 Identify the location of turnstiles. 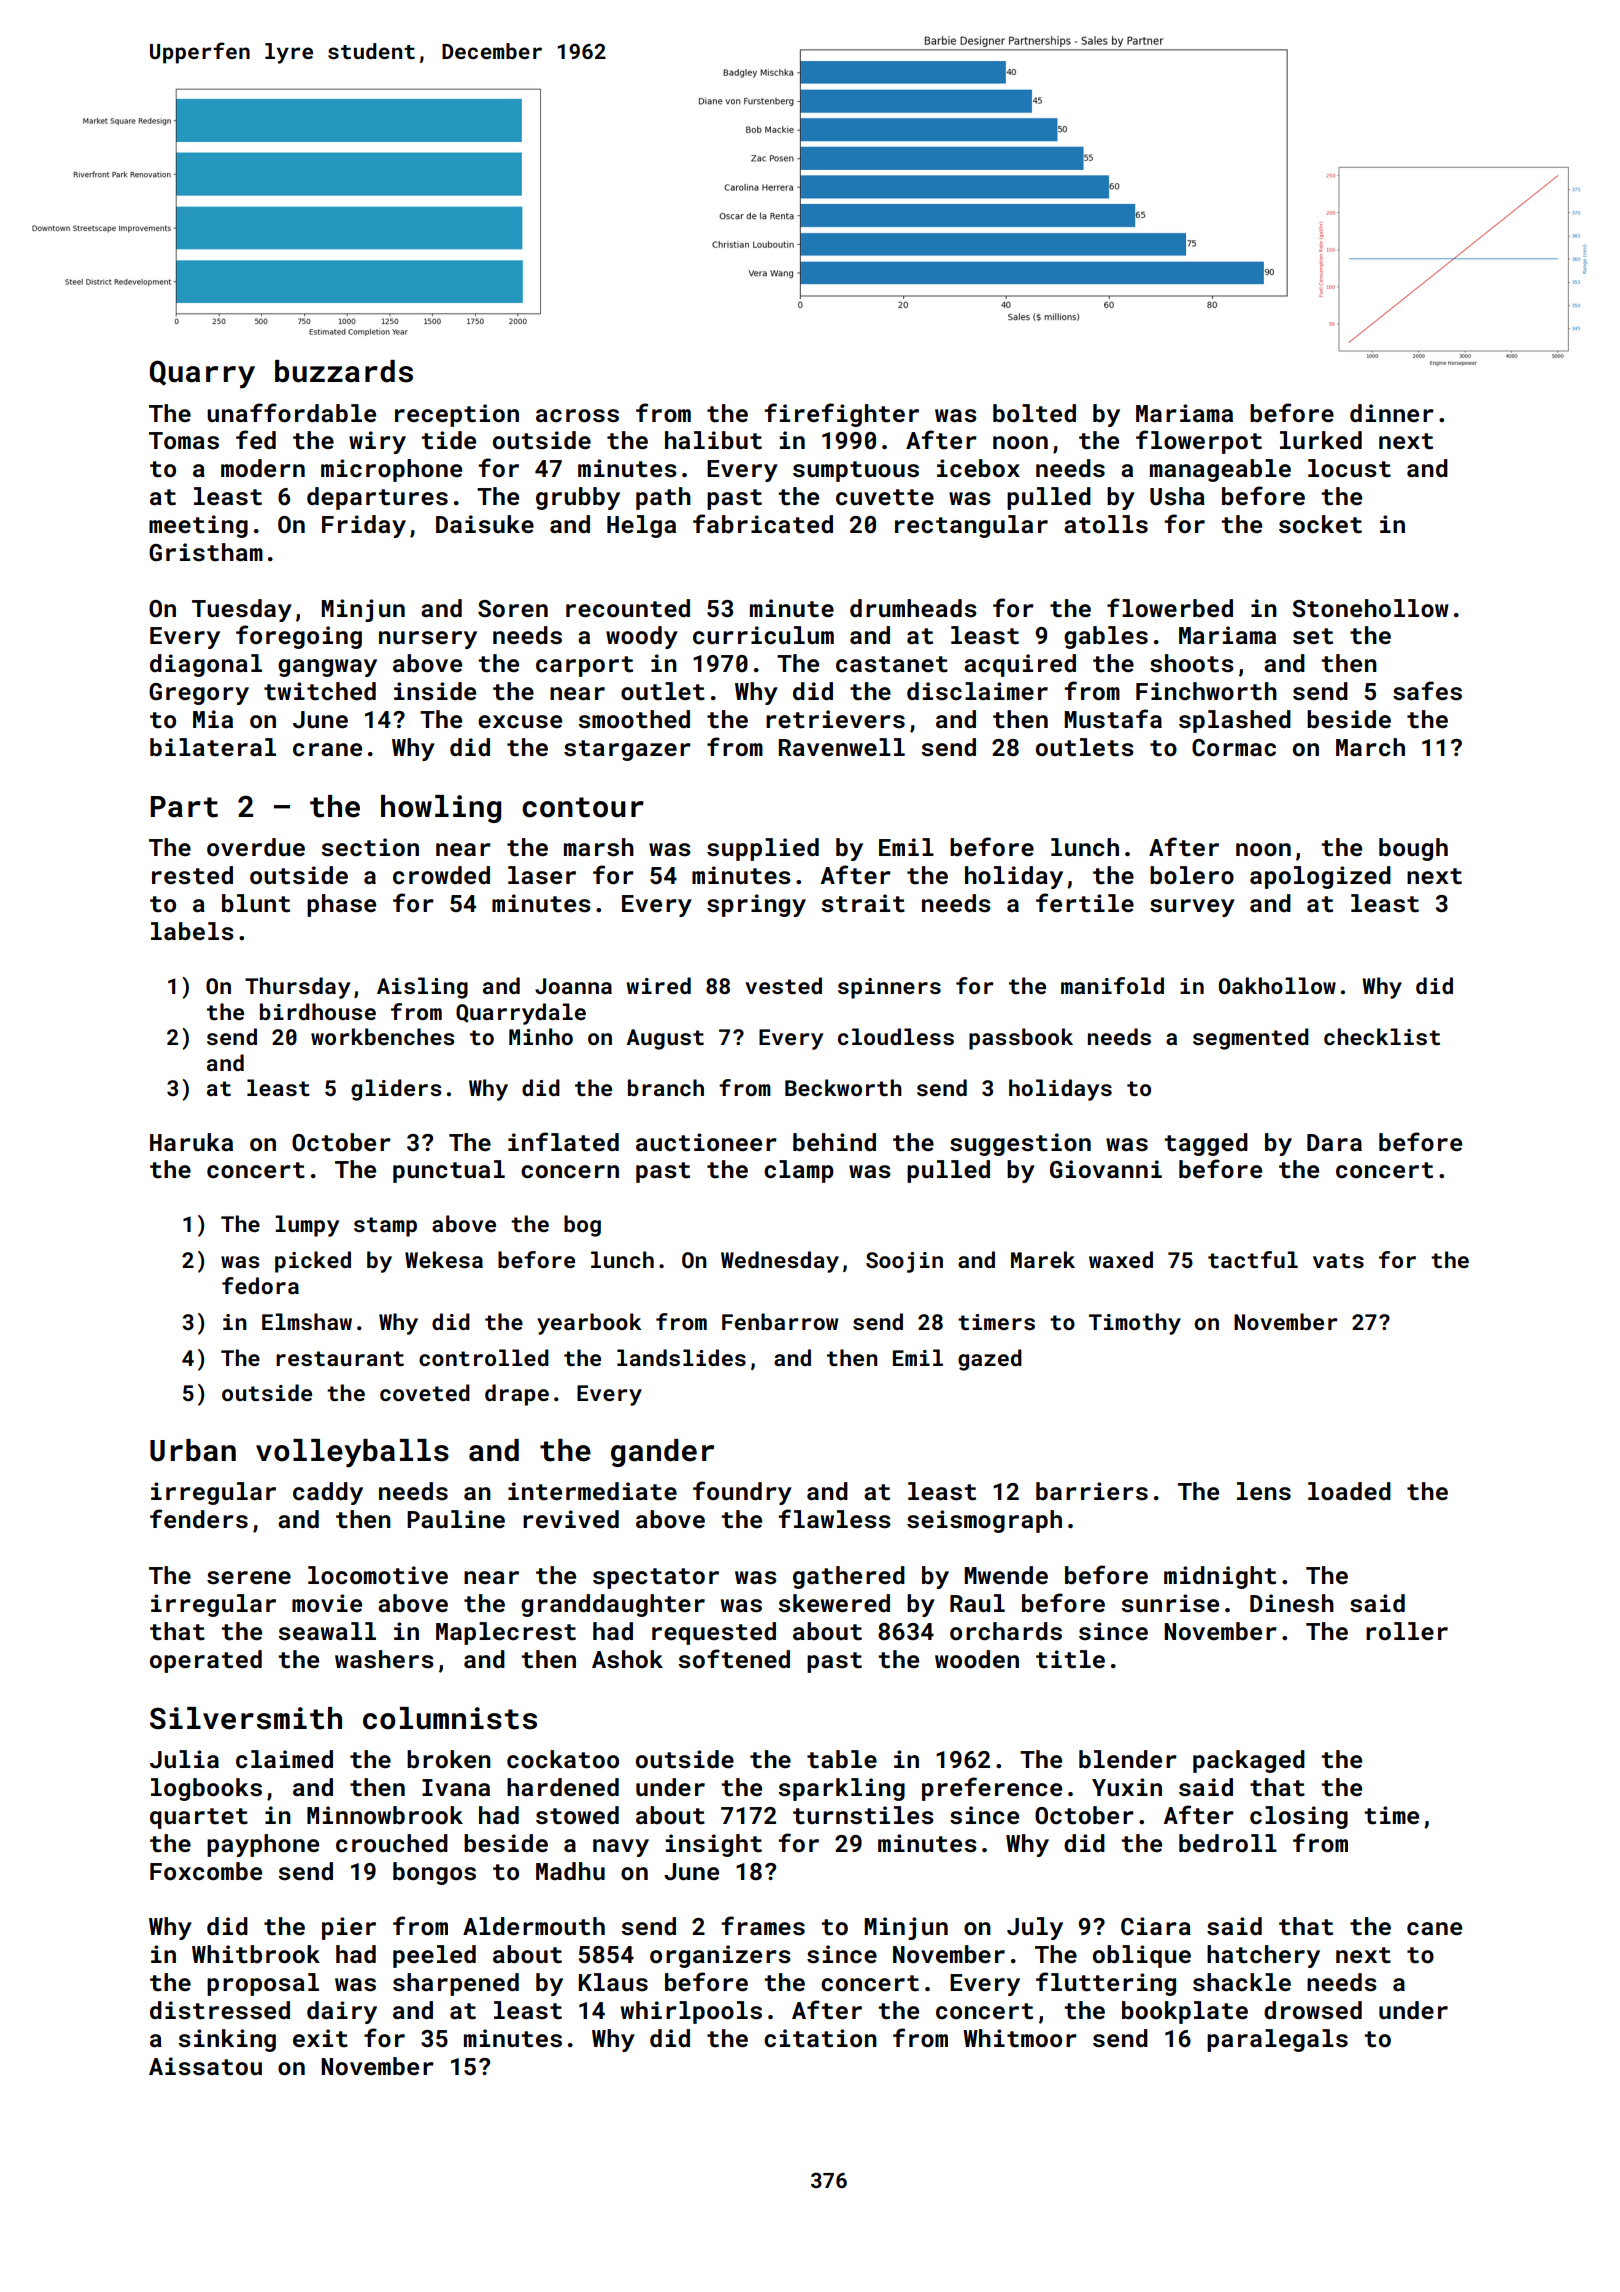
(863, 1815).
